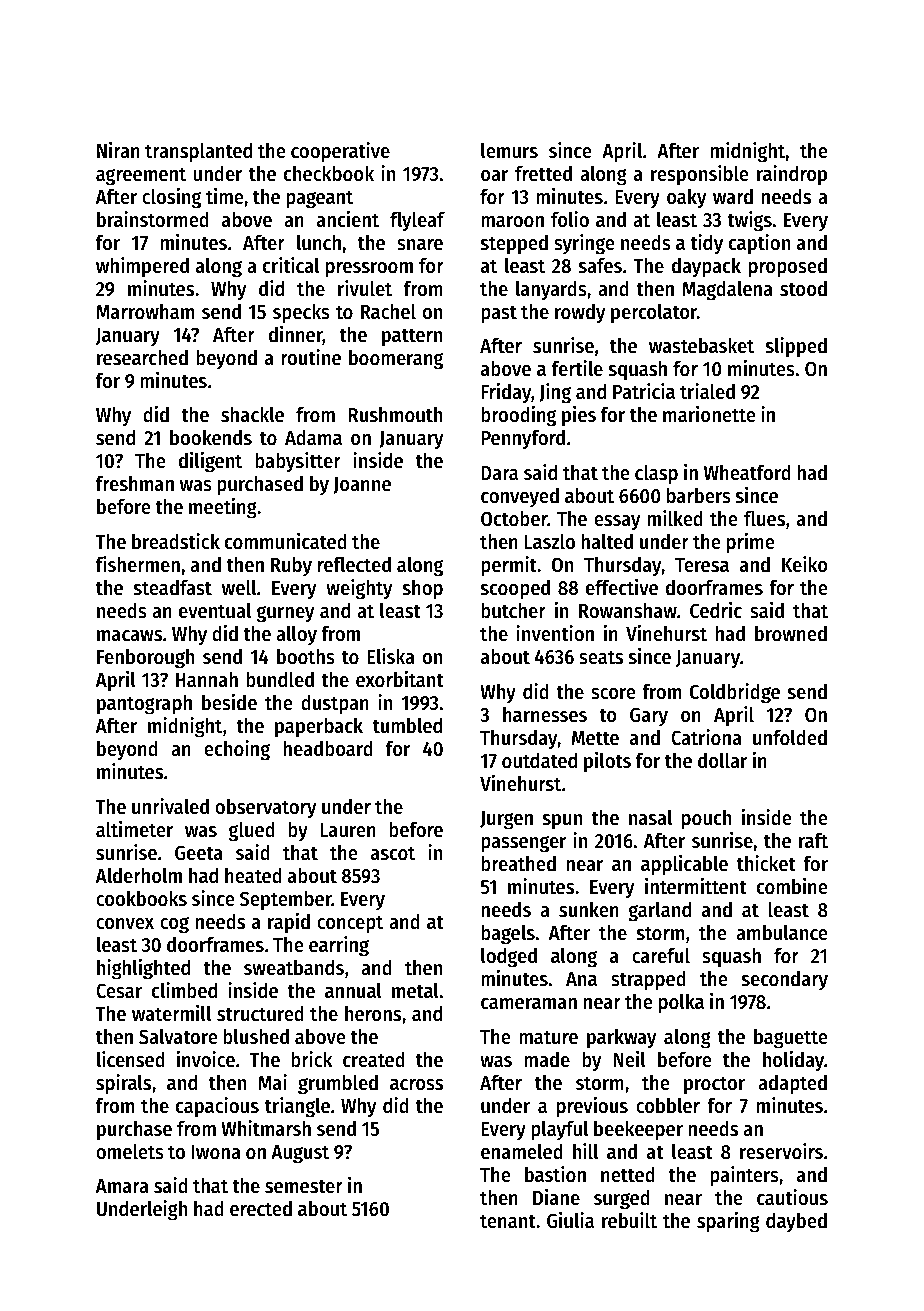 The image size is (924, 1311). I want to click on breathed, so click(518, 863).
